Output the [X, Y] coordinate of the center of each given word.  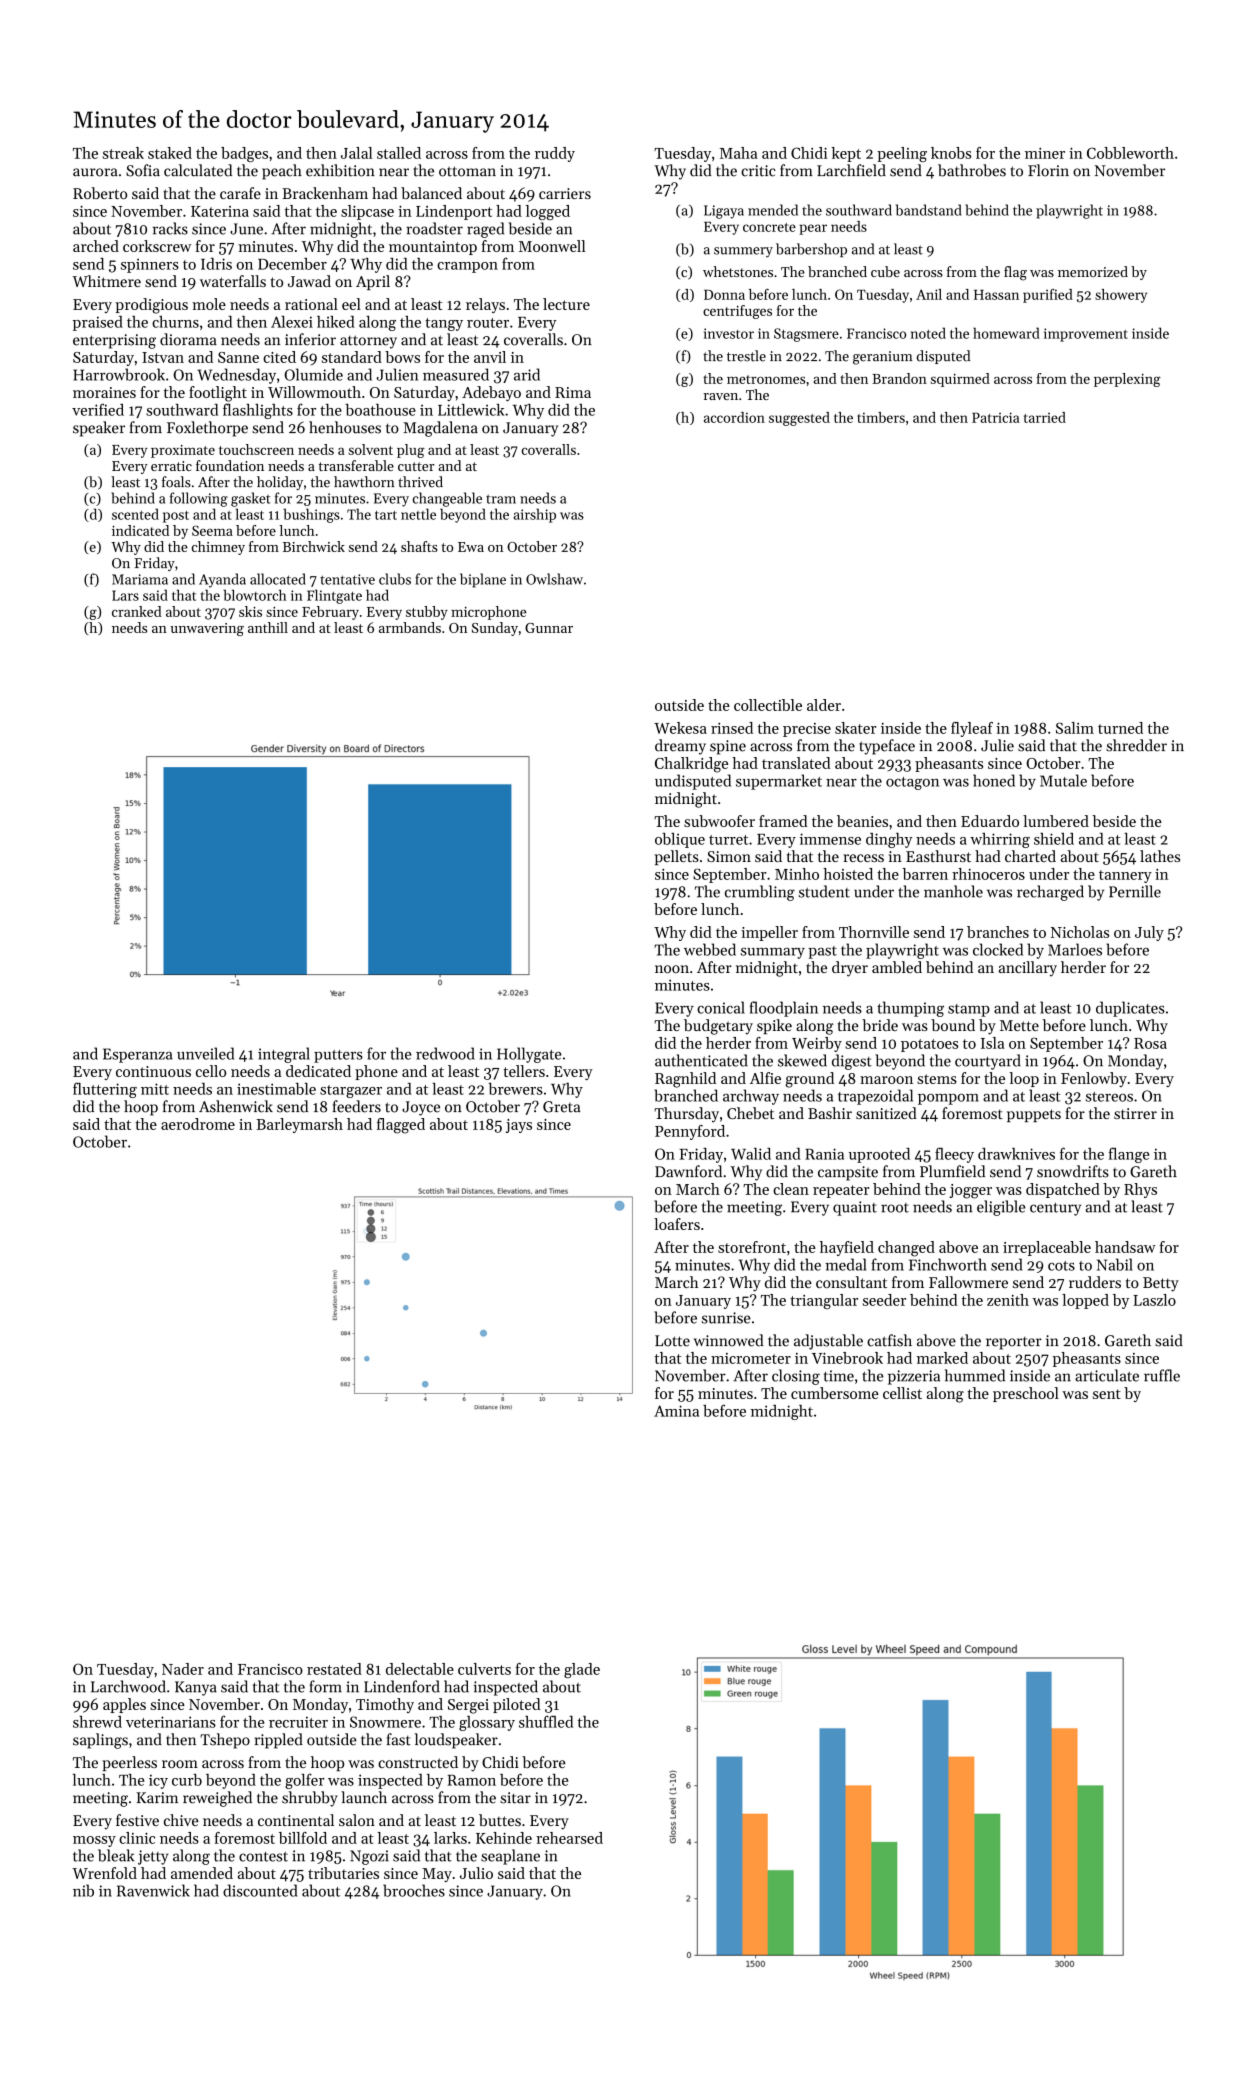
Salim [1075, 728]
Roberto [100, 193]
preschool [1026, 1394]
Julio [476, 1873]
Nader [183, 1669]
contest [263, 1857]
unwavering [207, 629]
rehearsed [569, 1838]
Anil [929, 294]
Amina [676, 1411]
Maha [738, 153]
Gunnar [549, 628]
